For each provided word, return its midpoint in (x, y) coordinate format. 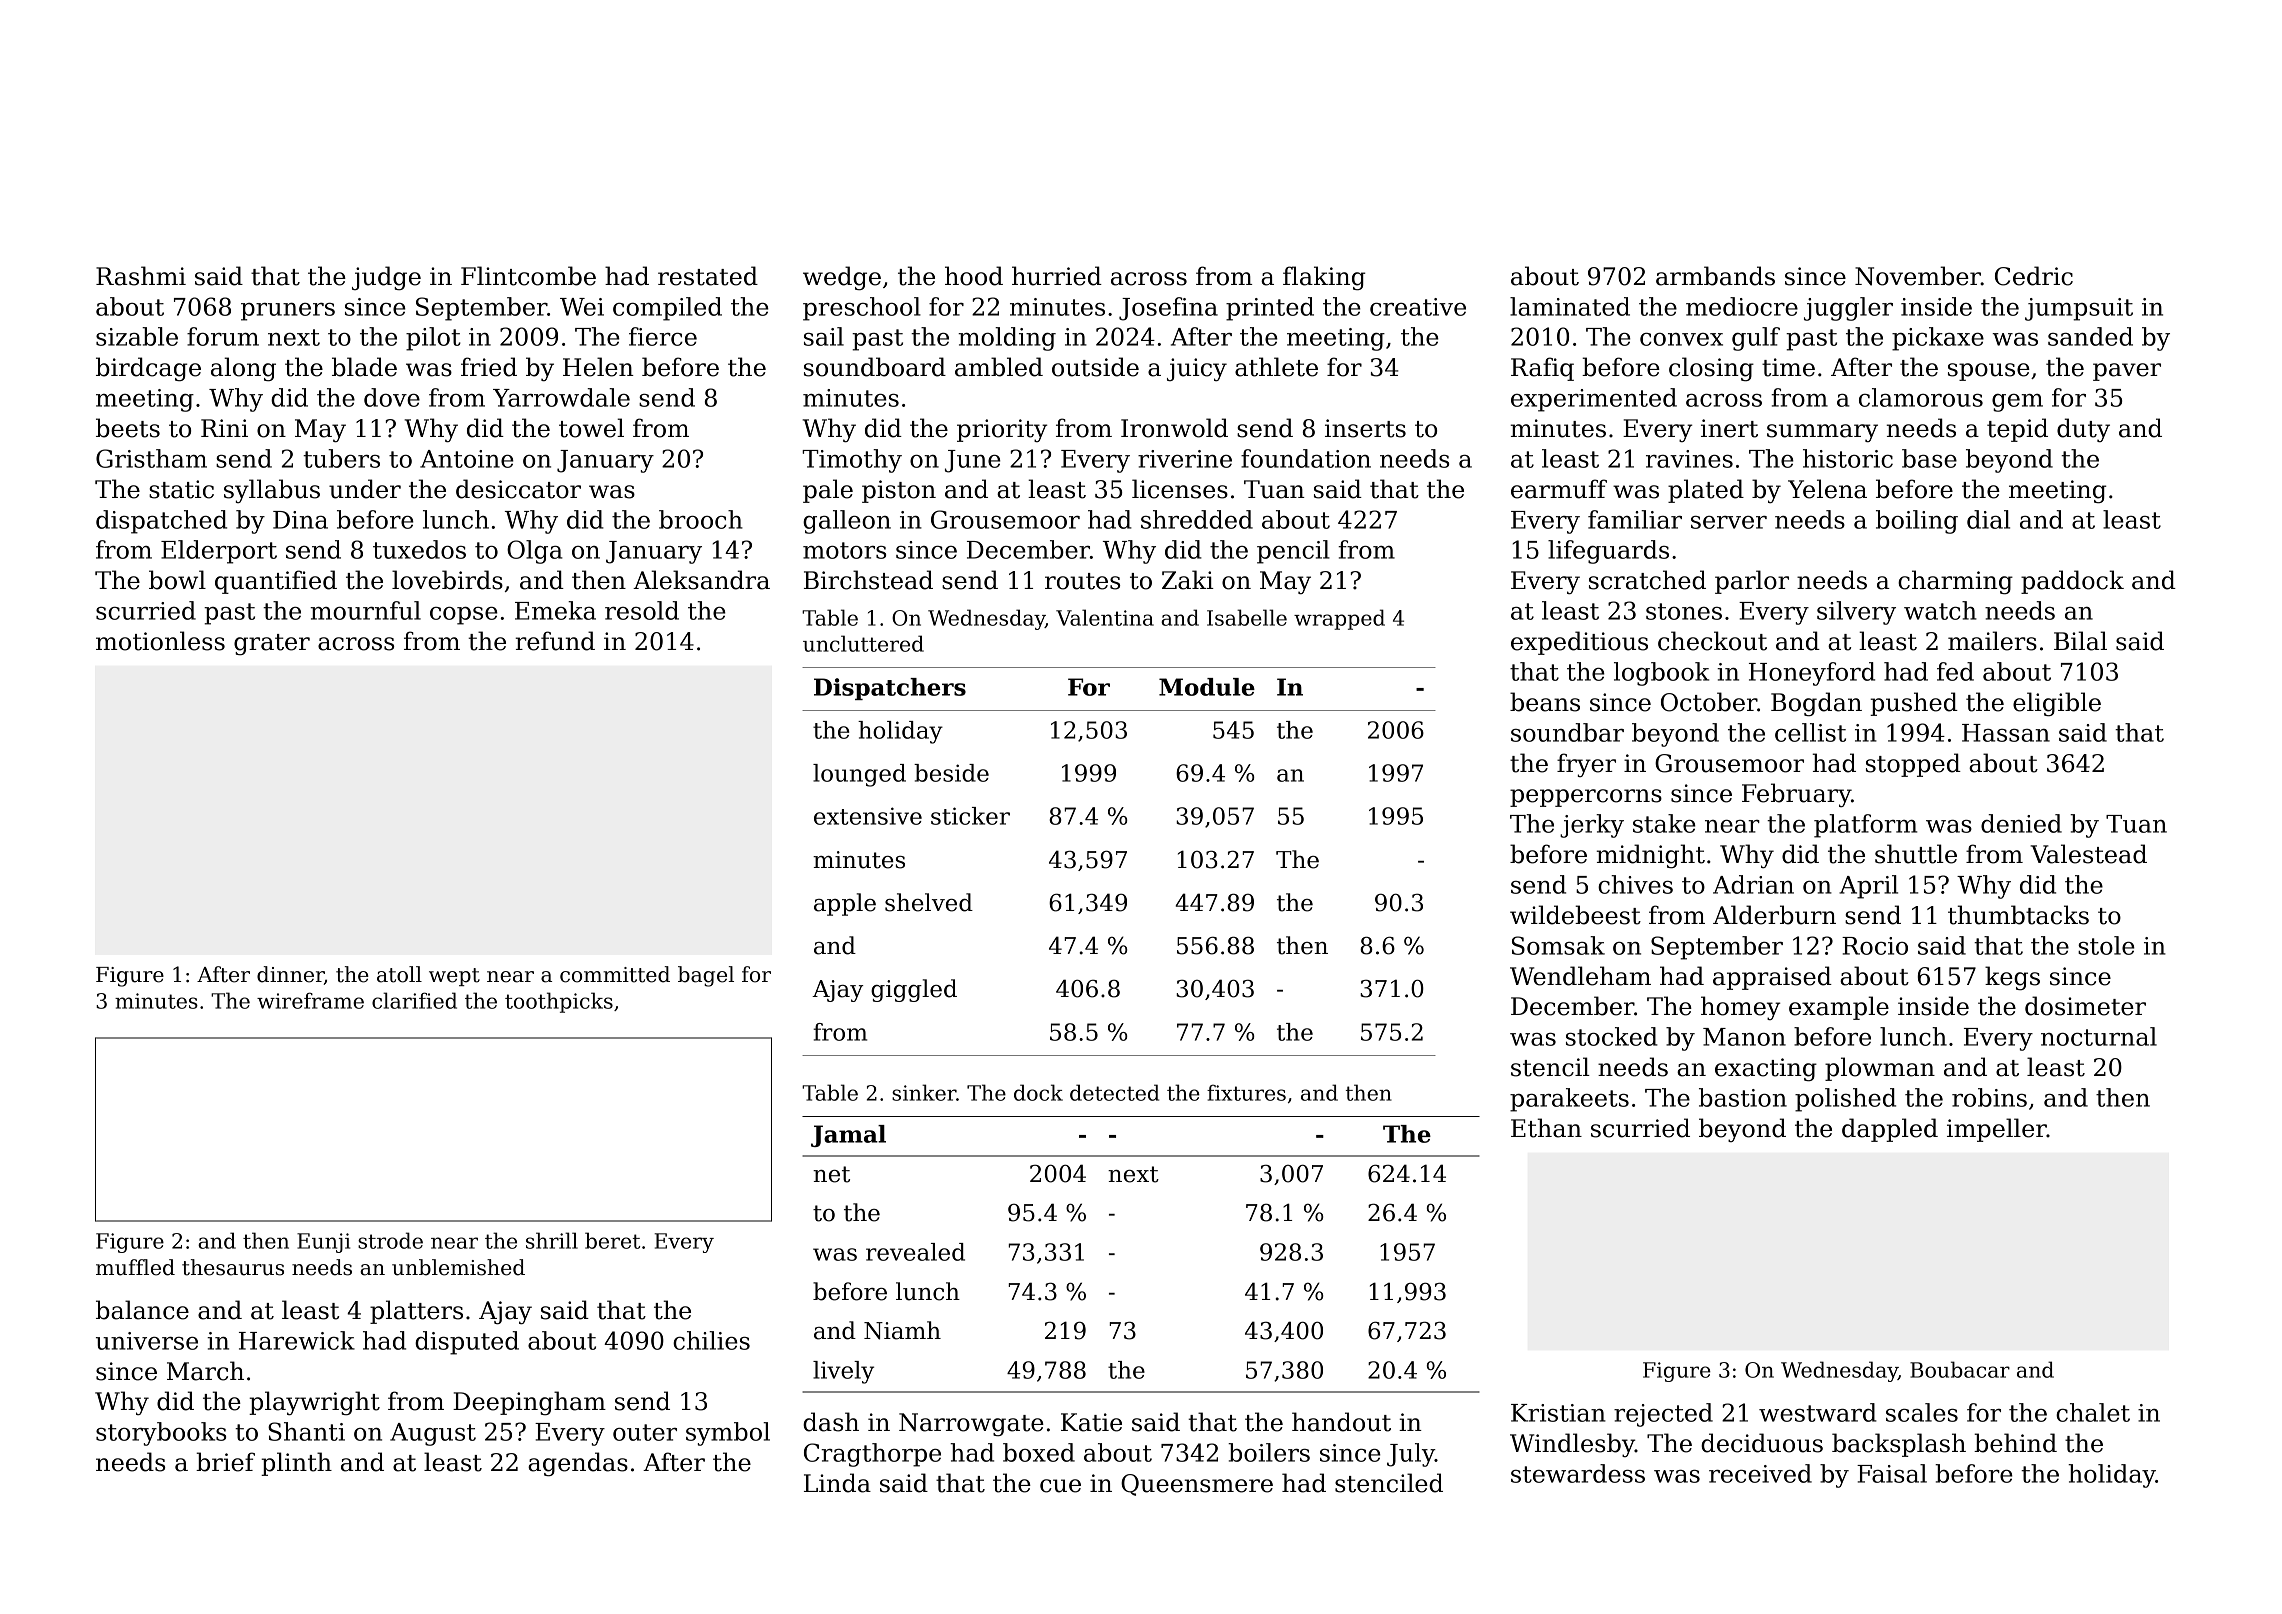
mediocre (1742, 306)
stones (1684, 611)
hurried (1057, 276)
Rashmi (141, 276)
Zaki (1188, 580)
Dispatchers (890, 689)
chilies (711, 1340)
